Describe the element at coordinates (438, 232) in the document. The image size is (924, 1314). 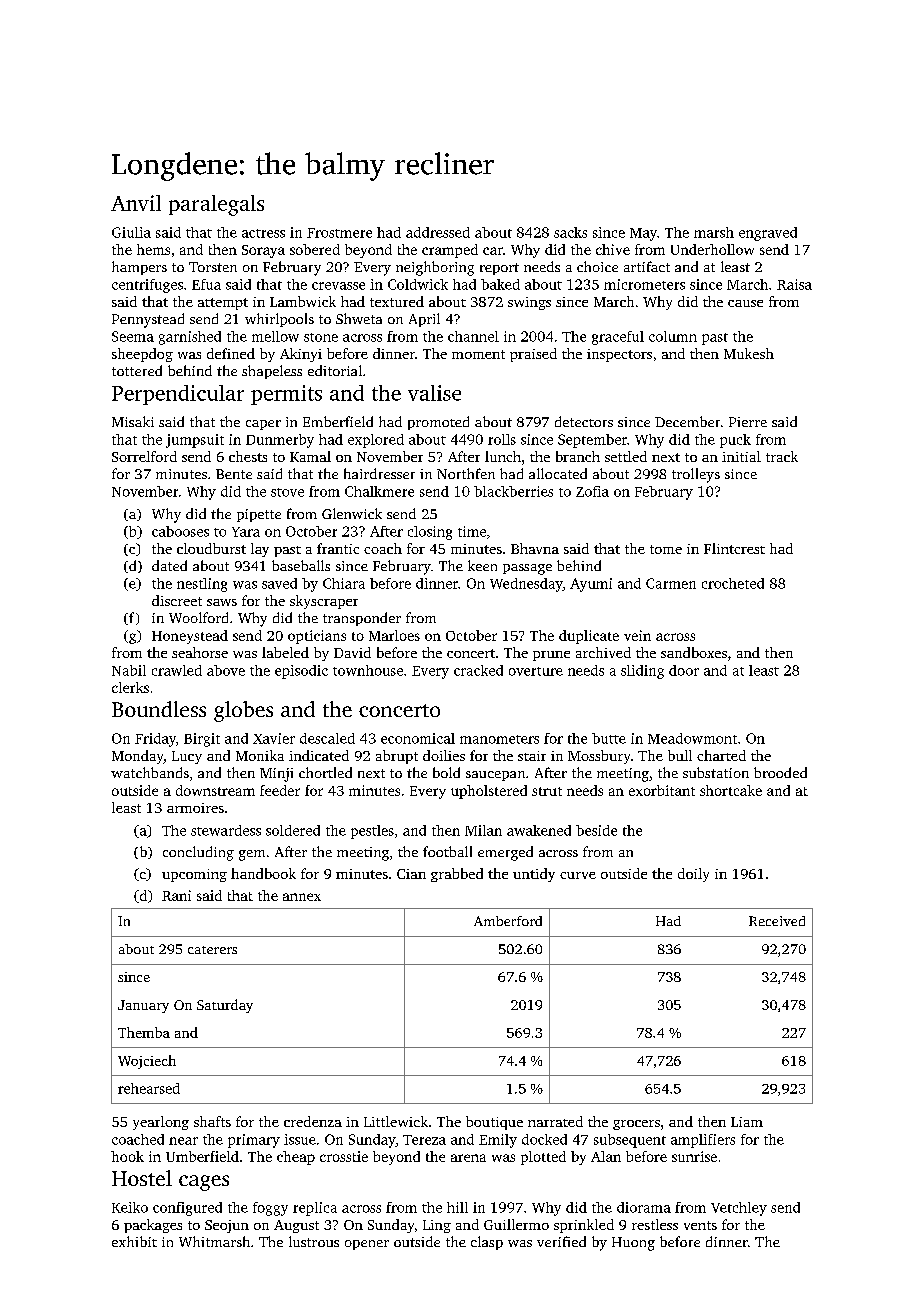
I see `addressed` at that location.
